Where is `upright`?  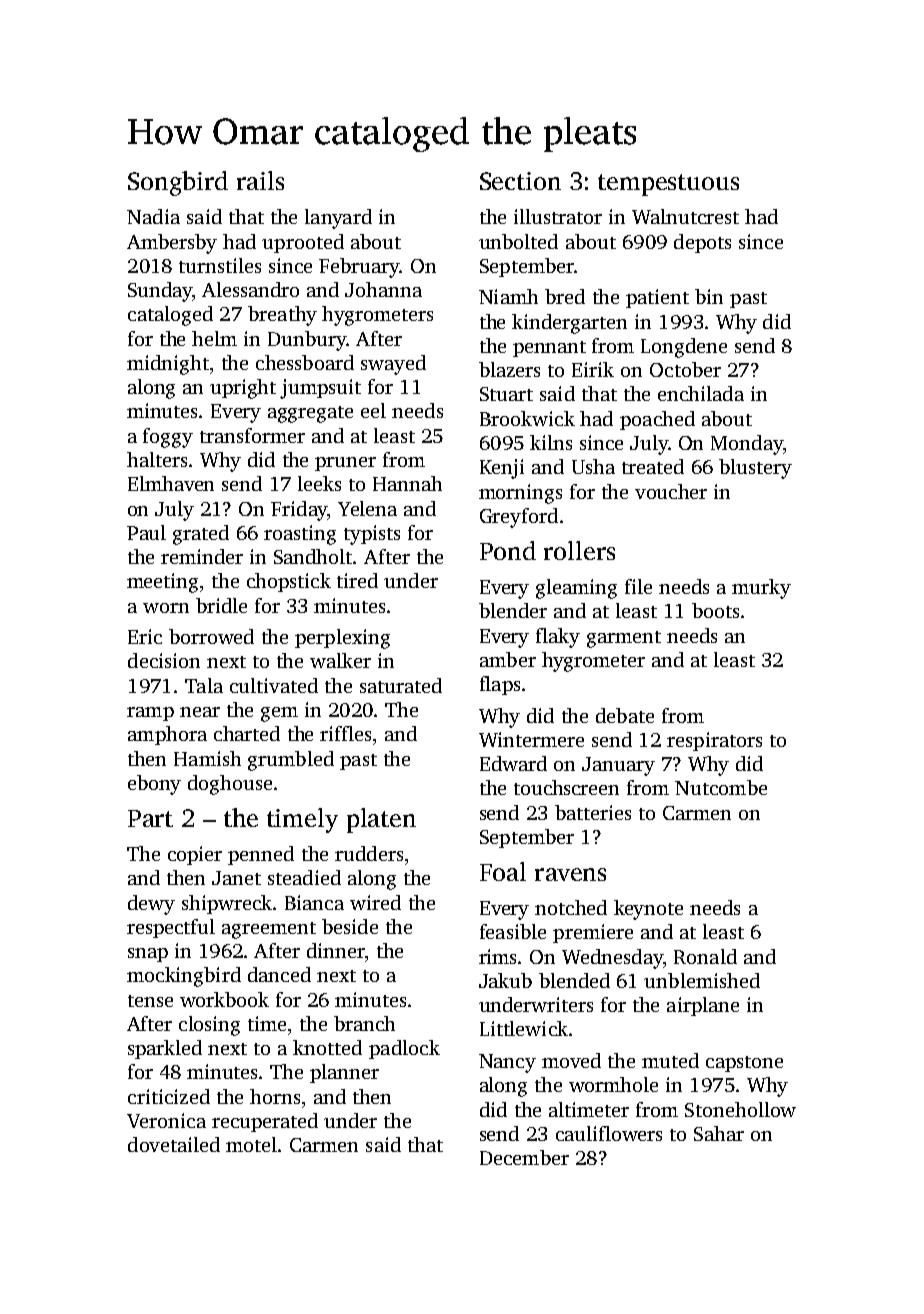
upright is located at coordinates (243, 389).
